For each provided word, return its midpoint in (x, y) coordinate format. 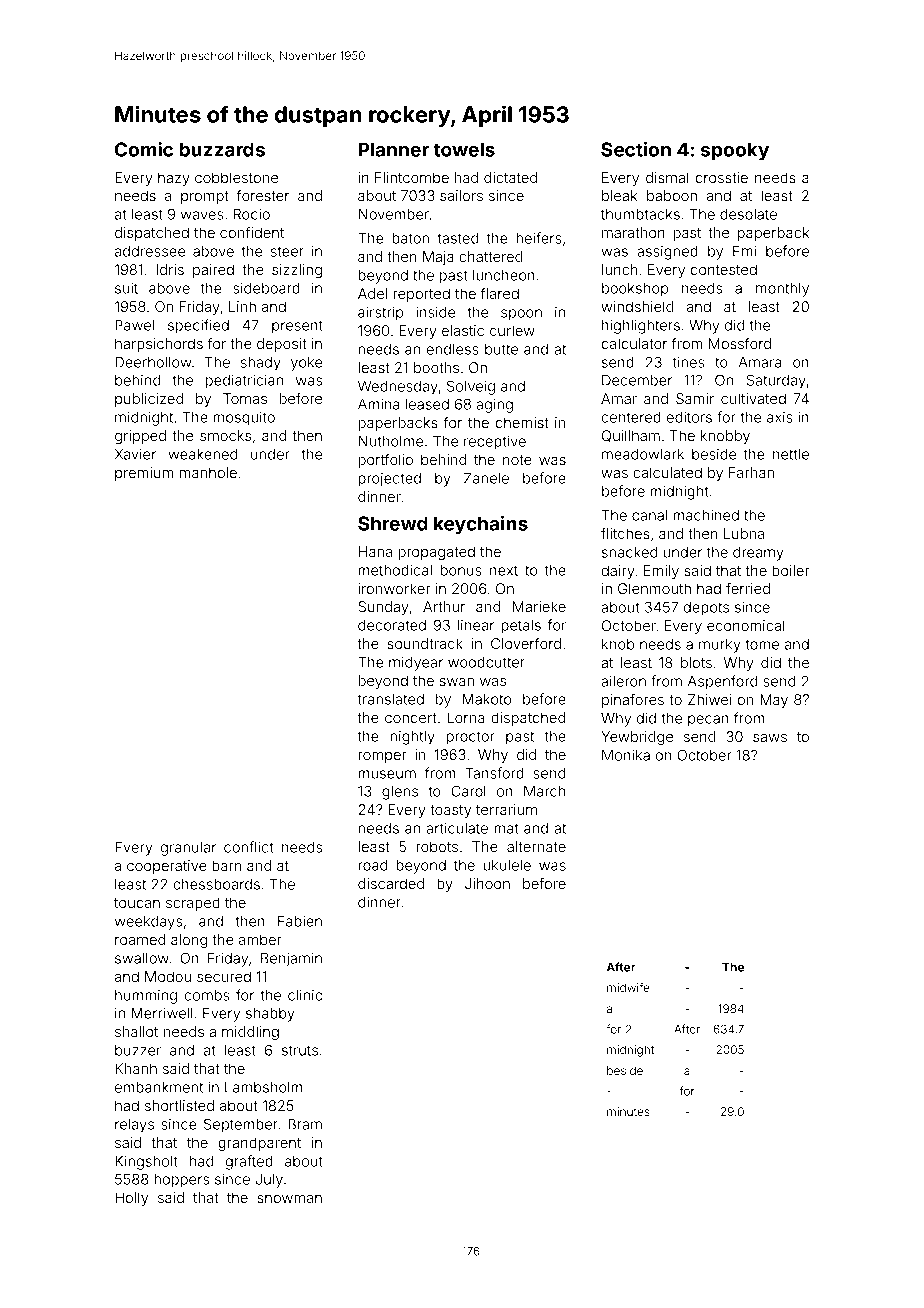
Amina (378, 404)
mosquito (244, 418)
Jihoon (487, 883)
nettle (791, 454)
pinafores (633, 701)
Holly (131, 1199)
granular (188, 849)
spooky (735, 151)
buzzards (222, 149)
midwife (628, 987)
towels (464, 149)
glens (400, 793)
